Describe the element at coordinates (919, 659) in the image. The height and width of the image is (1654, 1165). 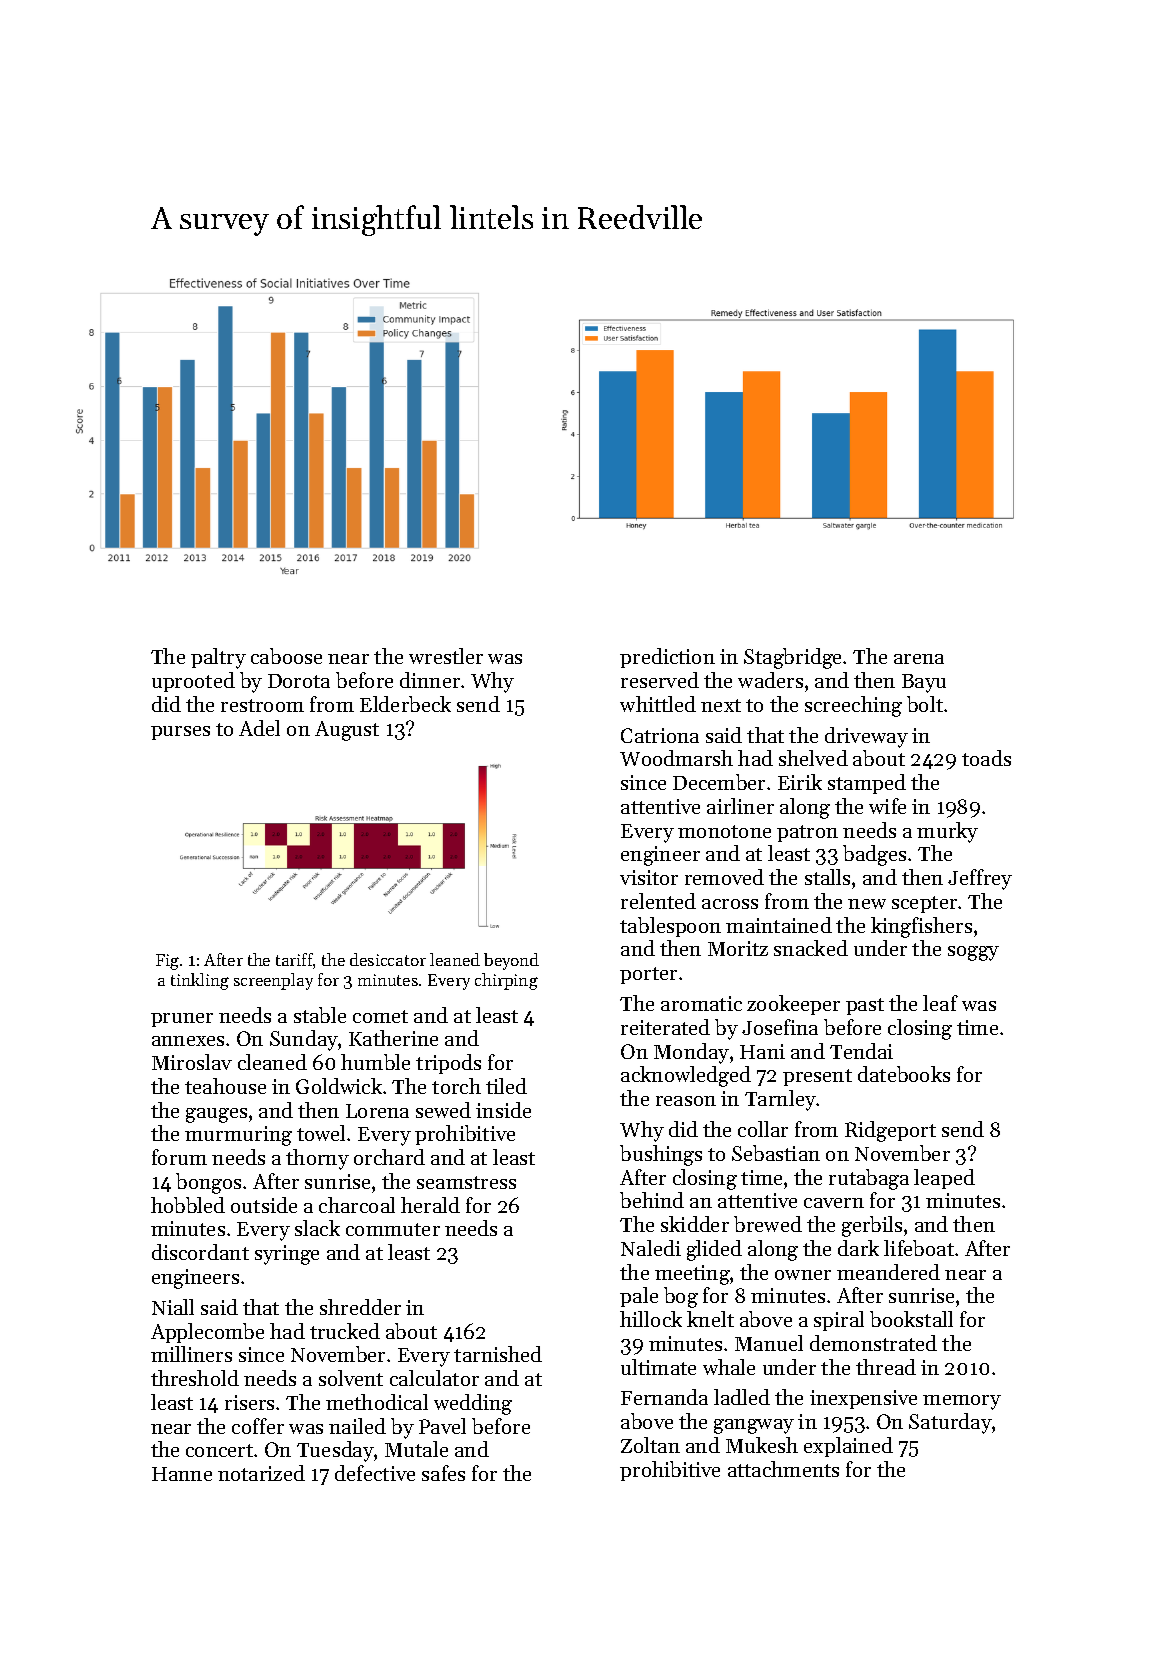
I see `arena` at that location.
